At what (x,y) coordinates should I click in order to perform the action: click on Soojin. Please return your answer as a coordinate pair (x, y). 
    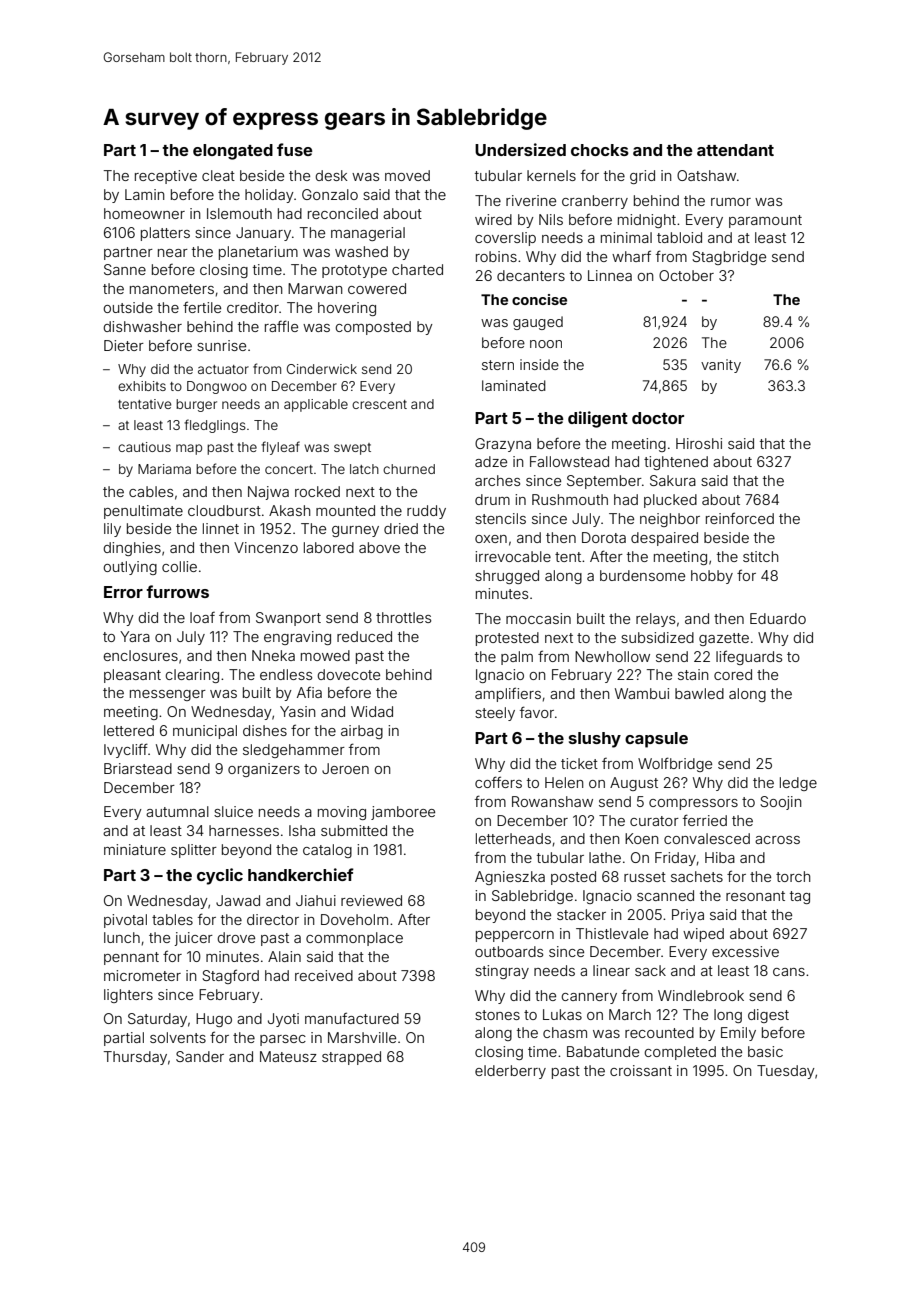
    Looking at the image, I should click on (781, 803).
